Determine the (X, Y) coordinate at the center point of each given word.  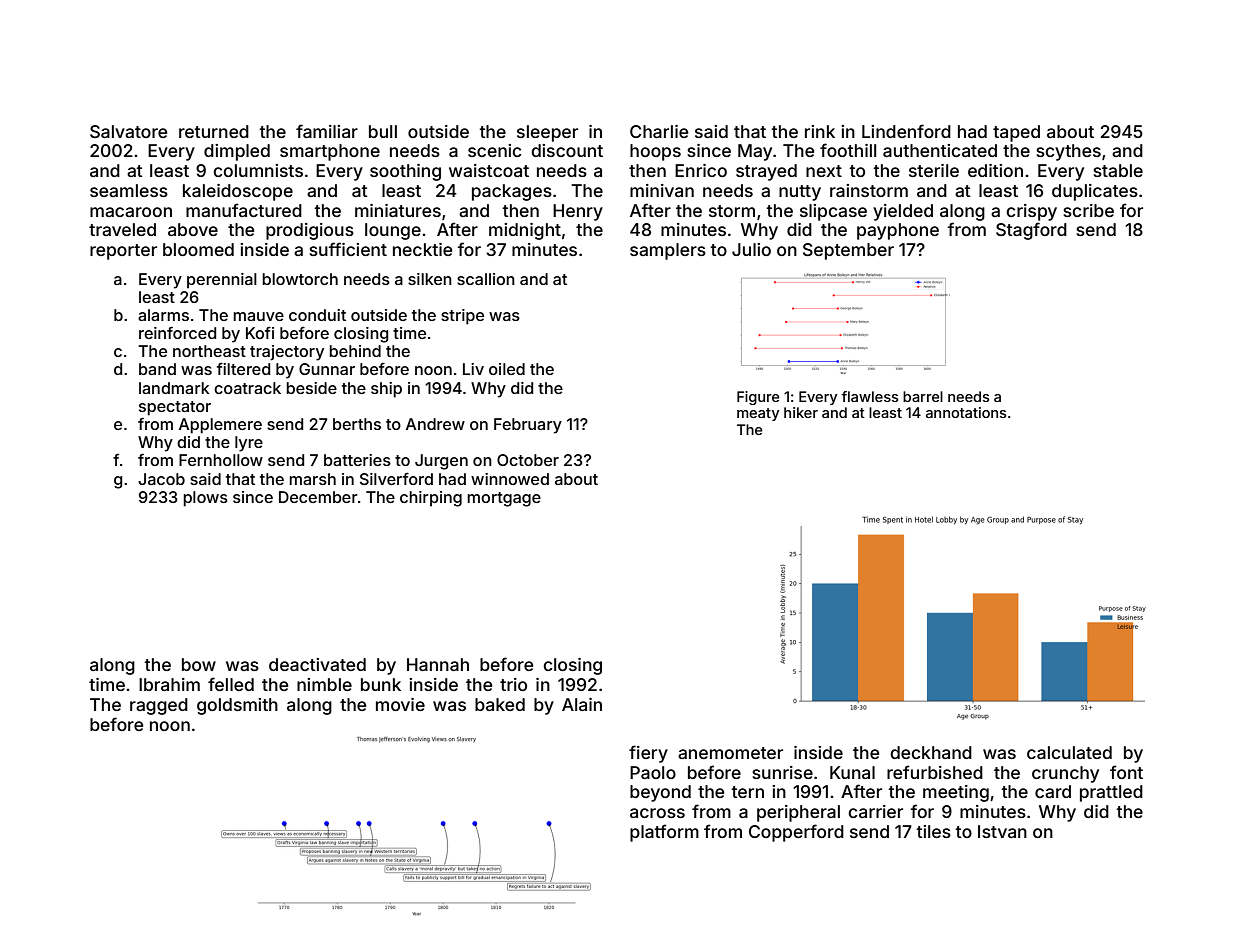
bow (199, 664)
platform (664, 833)
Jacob (161, 479)
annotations (966, 412)
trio (513, 684)
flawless (869, 396)
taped (1016, 133)
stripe (462, 317)
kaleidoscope (238, 192)
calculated (1069, 752)
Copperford (796, 833)
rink (820, 131)
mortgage (504, 499)
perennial (222, 281)
